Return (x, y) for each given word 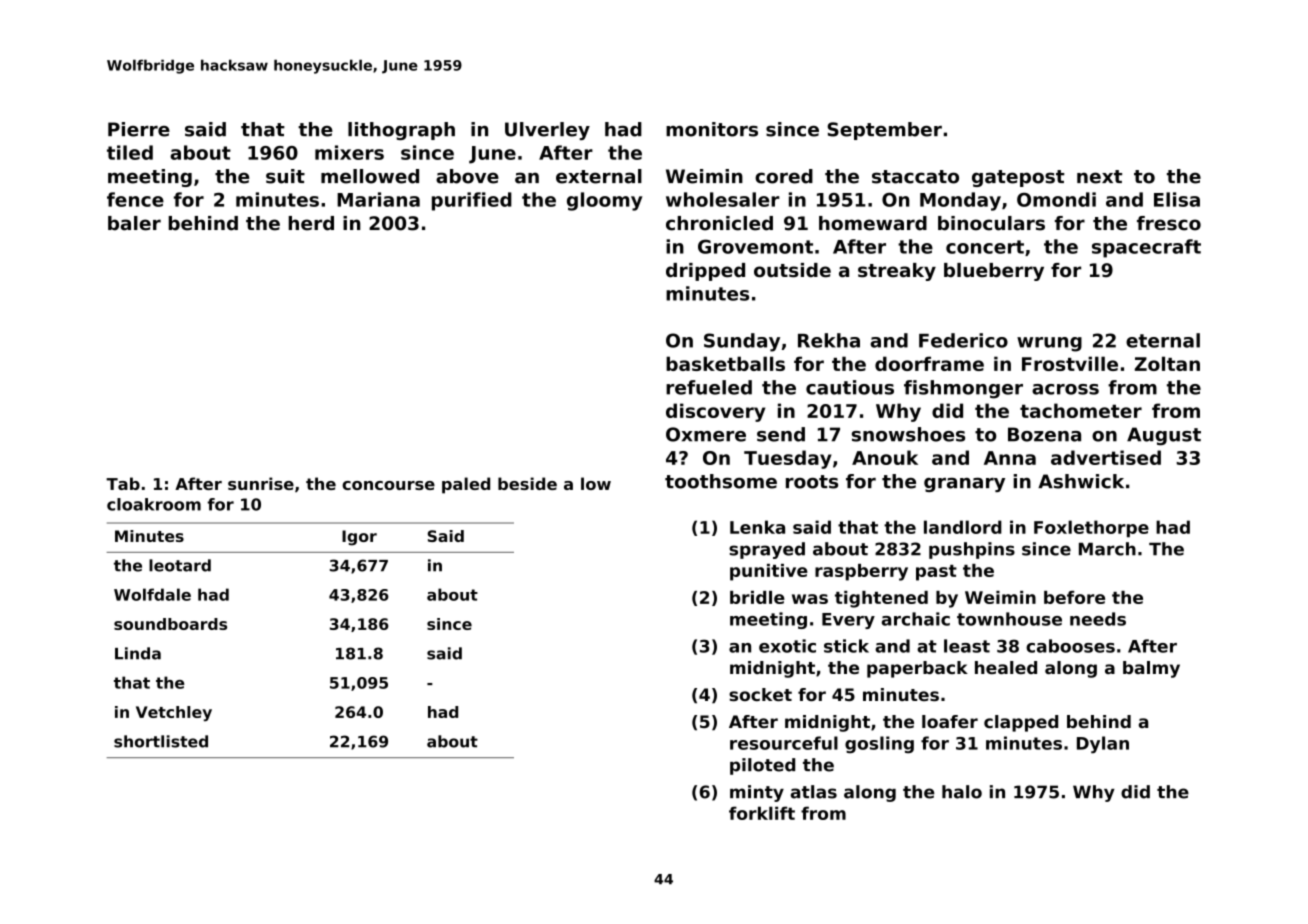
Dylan (1103, 745)
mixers (349, 152)
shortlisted (161, 741)
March (1107, 549)
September (884, 131)
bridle (757, 597)
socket (760, 694)
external (599, 176)
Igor (359, 538)
